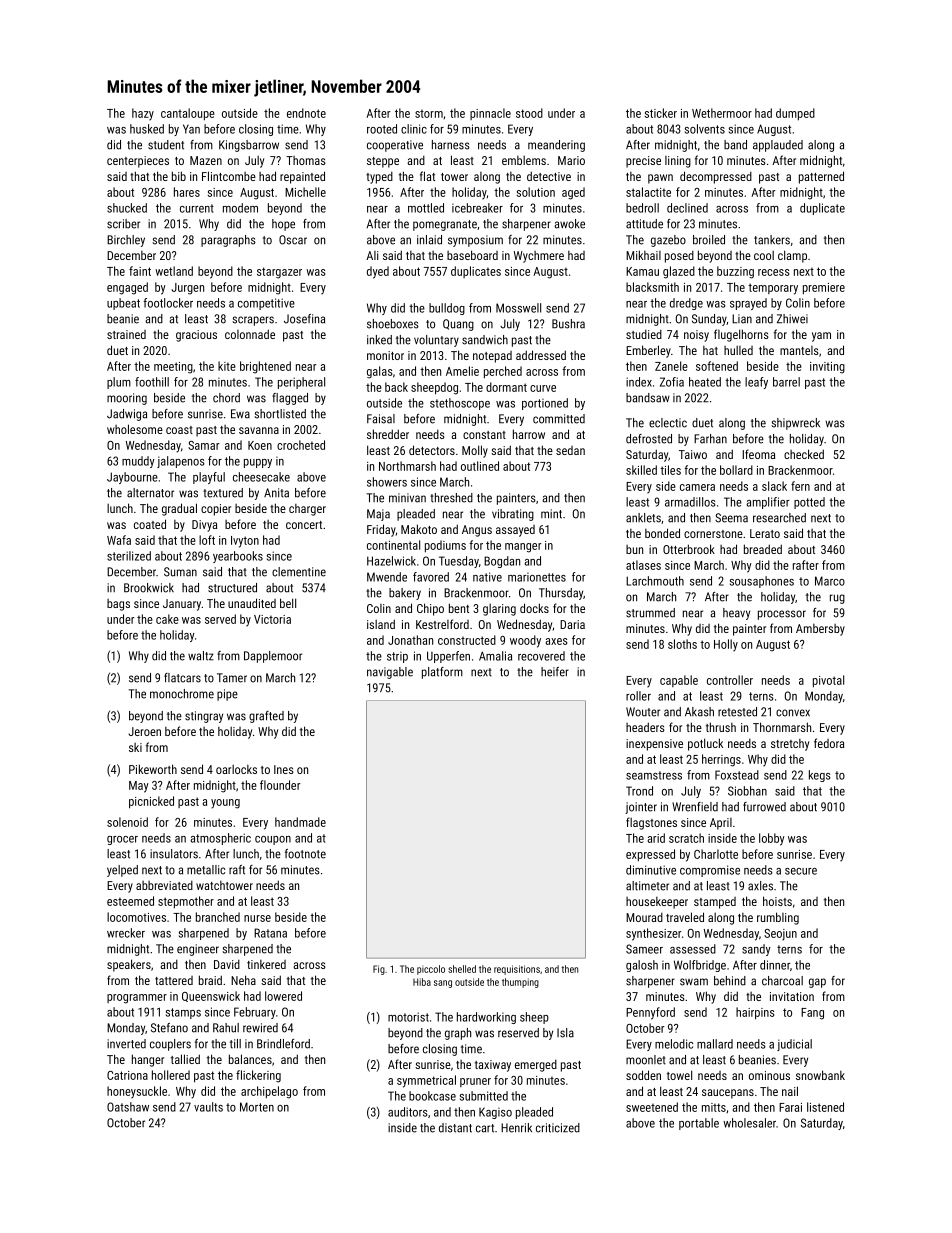 The width and height of the page is (952, 1233). Describe the element at coordinates (306, 113) in the page. I see `endnote` at that location.
